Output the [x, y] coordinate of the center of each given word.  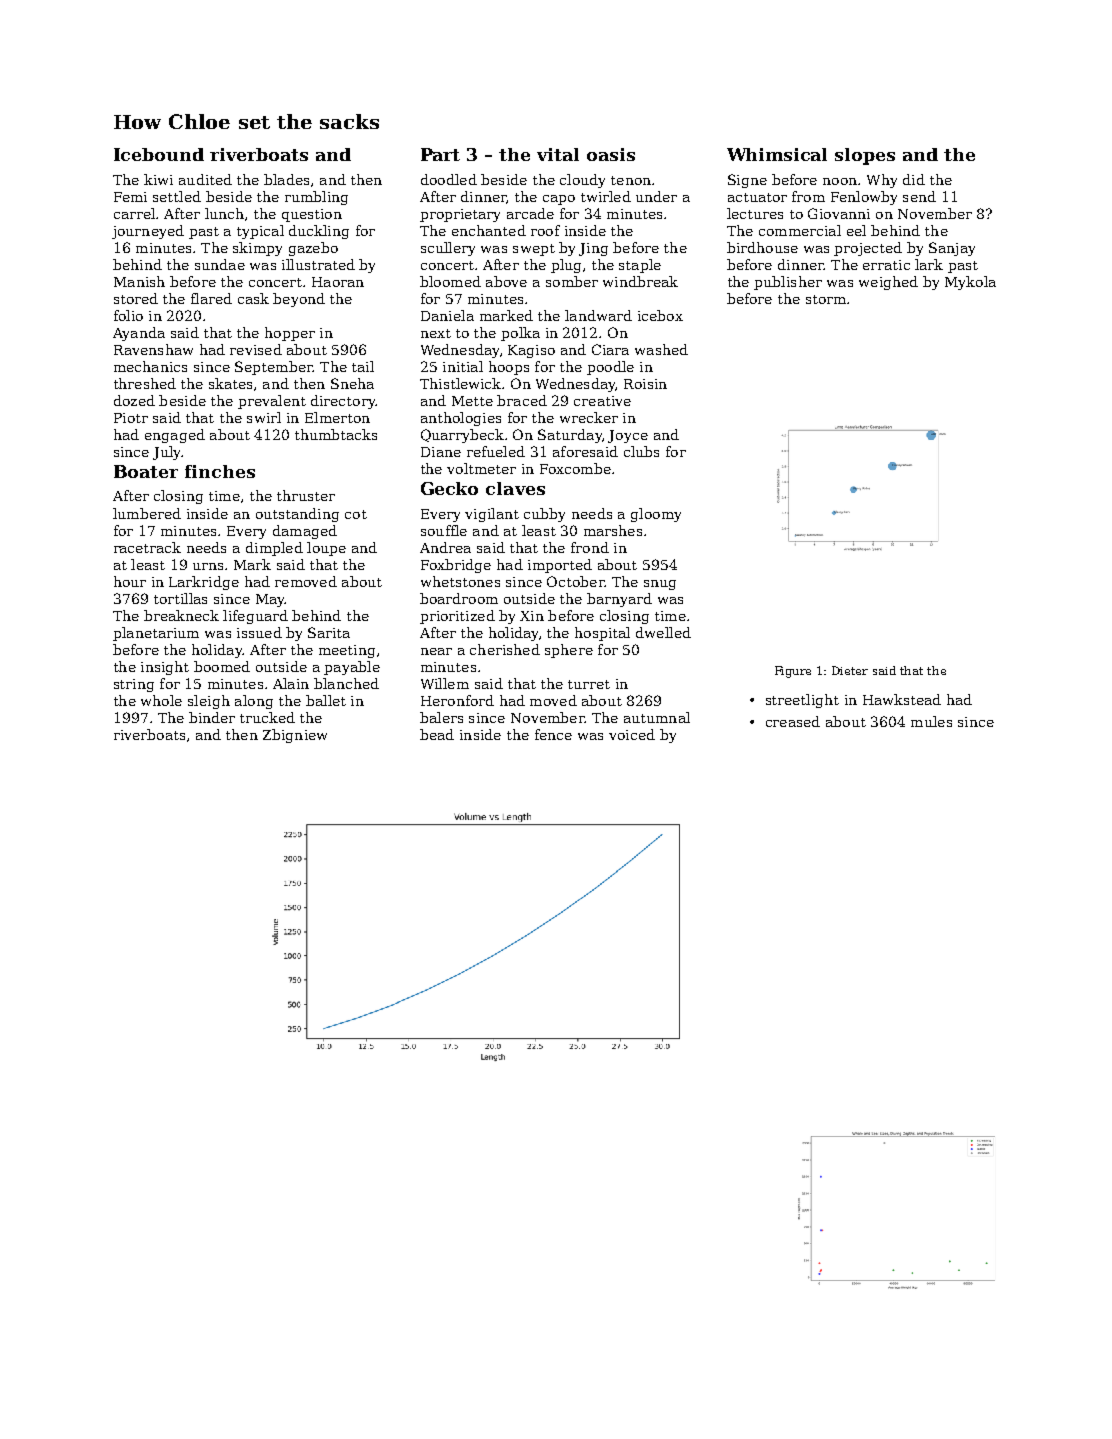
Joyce [628, 436]
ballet [326, 700]
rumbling [316, 198]
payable [352, 668]
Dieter [850, 670]
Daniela [447, 315]
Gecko [449, 488]
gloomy [656, 515]
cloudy [582, 181]
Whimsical [777, 154]
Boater [146, 471]
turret [589, 684]
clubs [641, 451]
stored [136, 298]
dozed [134, 400]
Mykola [970, 283]
